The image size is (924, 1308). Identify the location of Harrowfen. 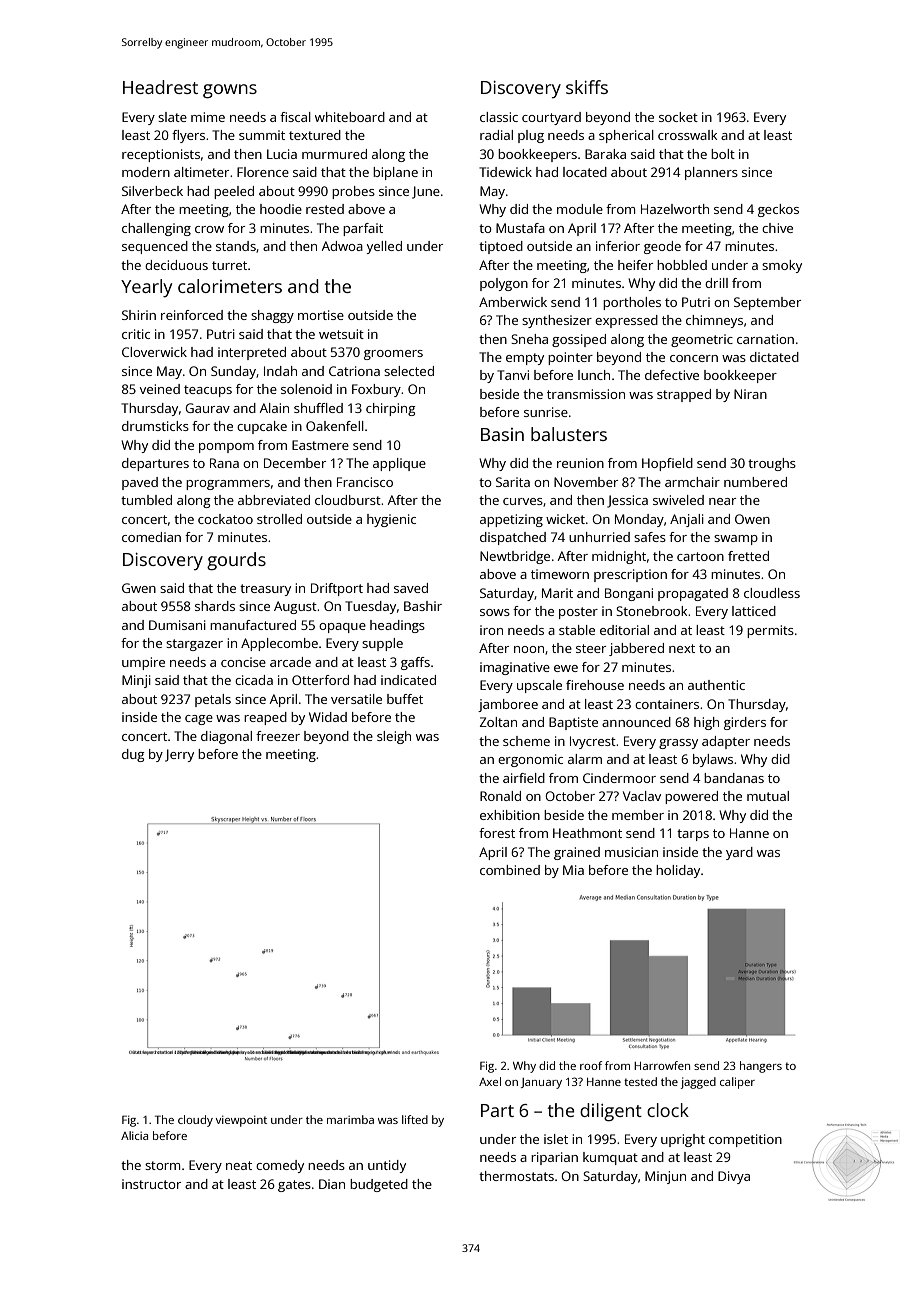
(662, 1065).
